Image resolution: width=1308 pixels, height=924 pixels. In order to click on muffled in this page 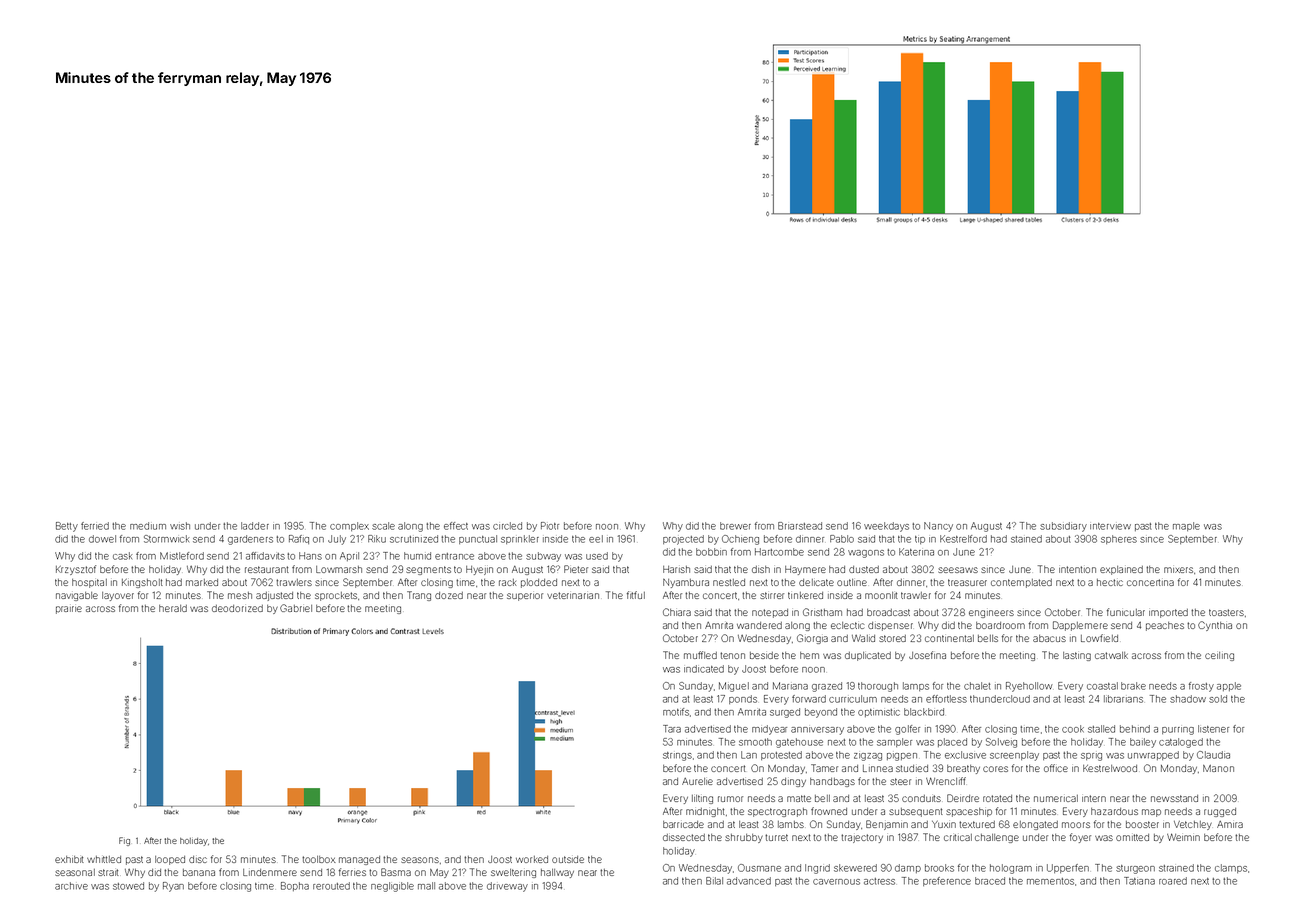, I will do `click(700, 655)`.
